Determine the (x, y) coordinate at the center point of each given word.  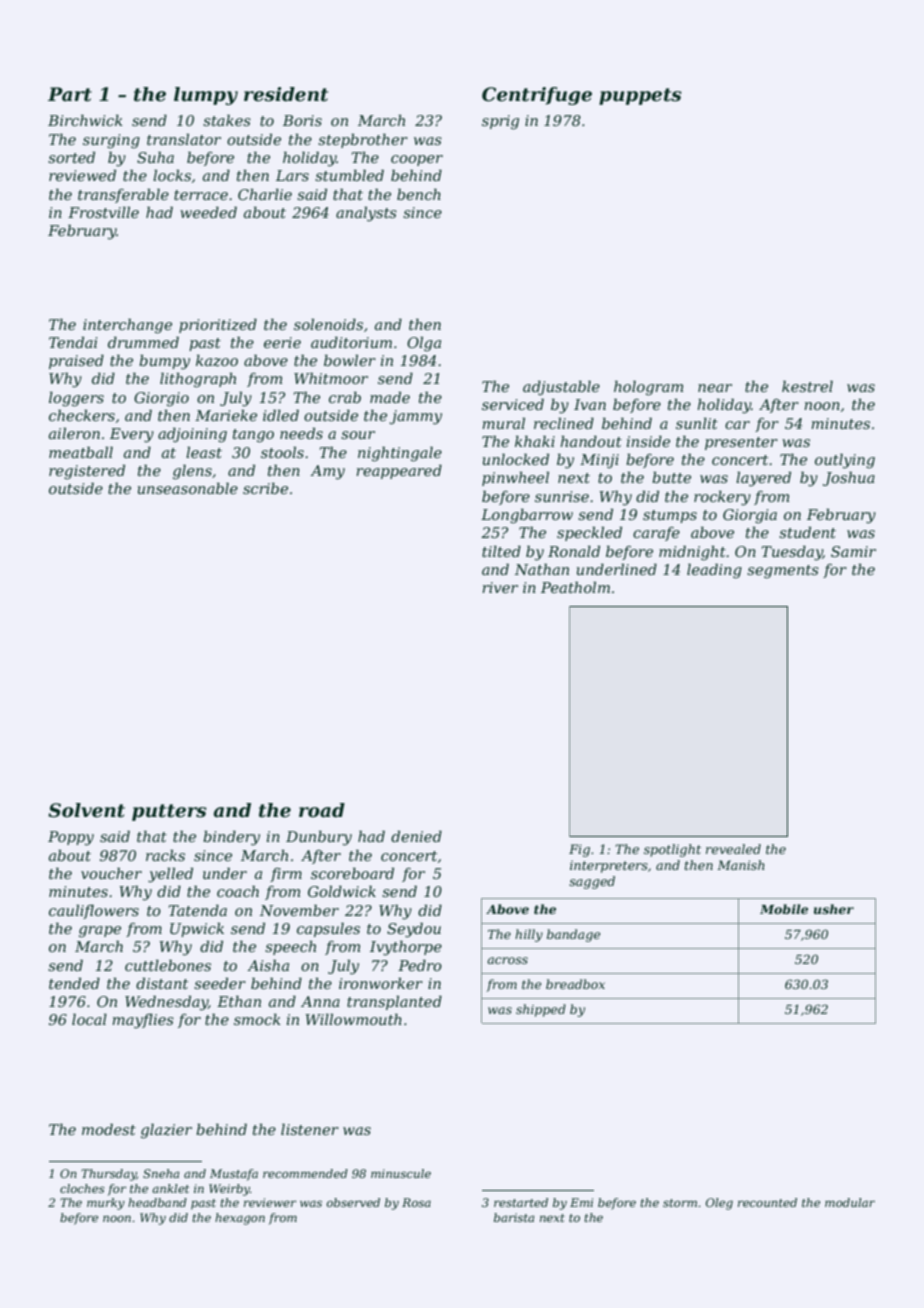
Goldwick (342, 891)
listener (310, 1129)
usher (834, 909)
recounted (767, 1202)
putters (169, 812)
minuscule (401, 1173)
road (322, 810)
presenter (741, 443)
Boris (302, 120)
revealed (733, 849)
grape (100, 932)
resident (286, 94)
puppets (640, 96)
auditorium (351, 342)
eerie (282, 342)
